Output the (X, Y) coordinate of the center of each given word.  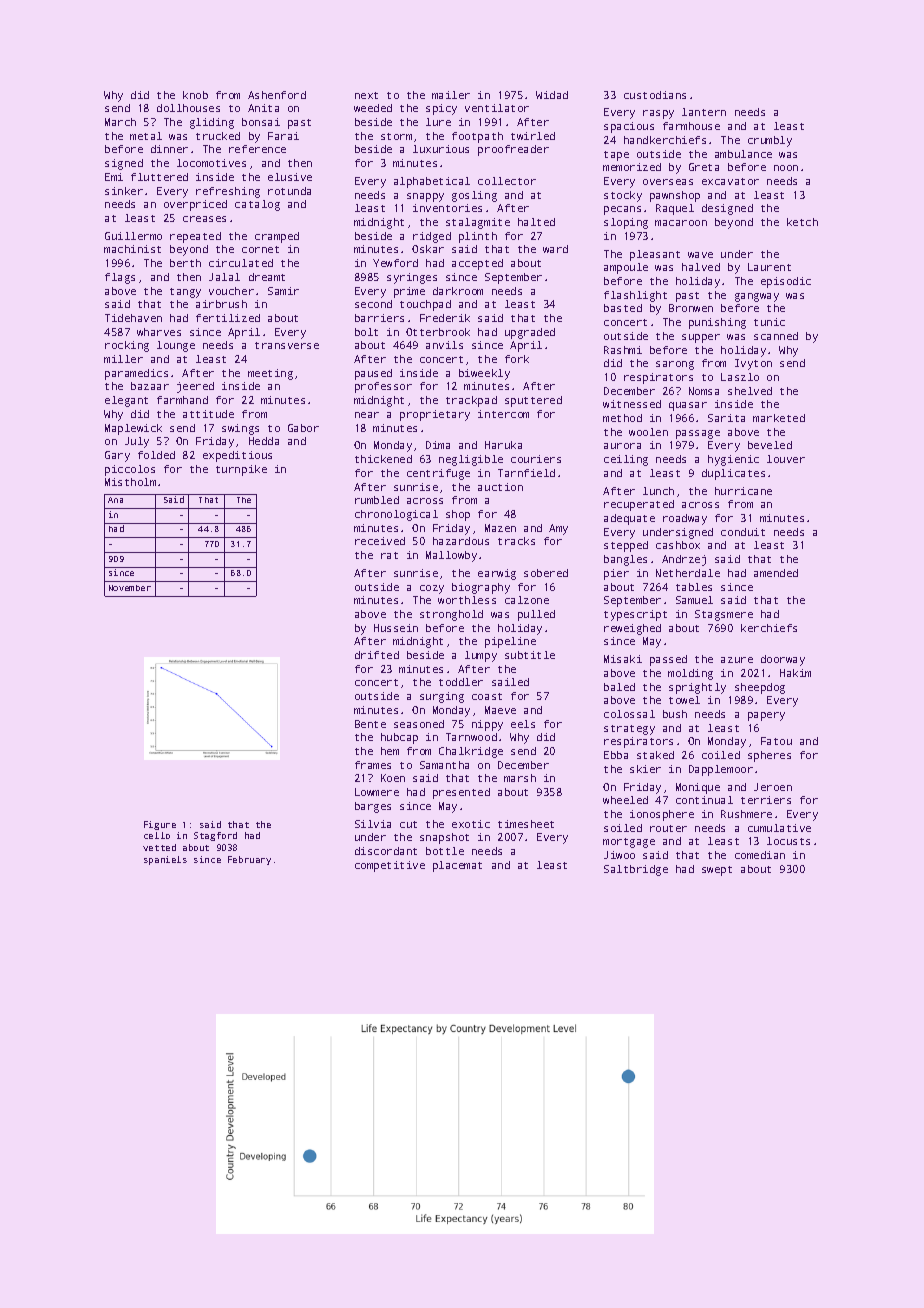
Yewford (395, 263)
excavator (730, 181)
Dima (438, 445)
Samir (283, 291)
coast (487, 696)
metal (146, 136)
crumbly (770, 141)
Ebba (616, 755)
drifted (377, 655)
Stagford (215, 836)
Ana (115, 500)
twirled (533, 136)
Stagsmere (724, 615)
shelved (750, 391)
